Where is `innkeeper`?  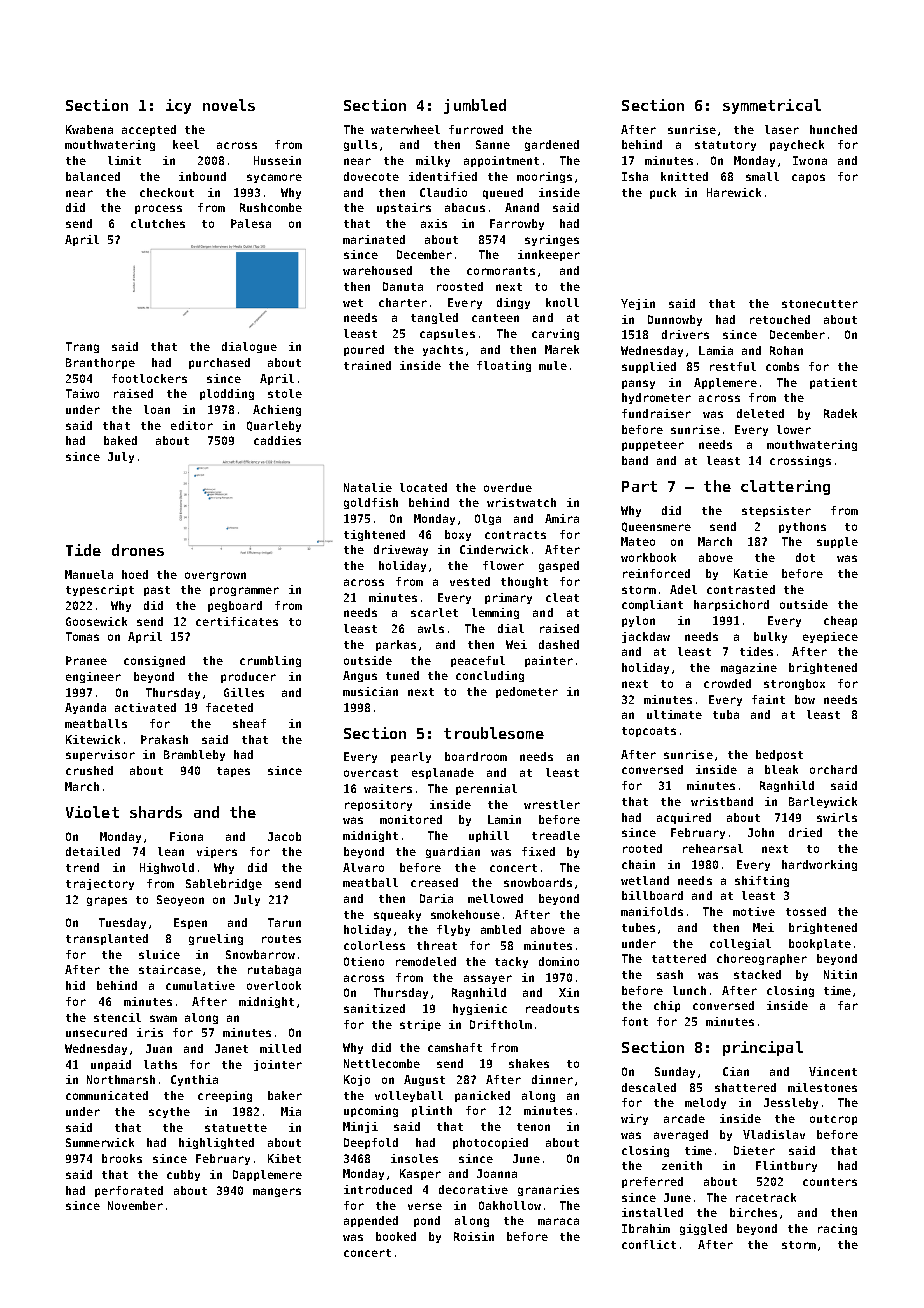
innkeeper is located at coordinates (549, 255).
